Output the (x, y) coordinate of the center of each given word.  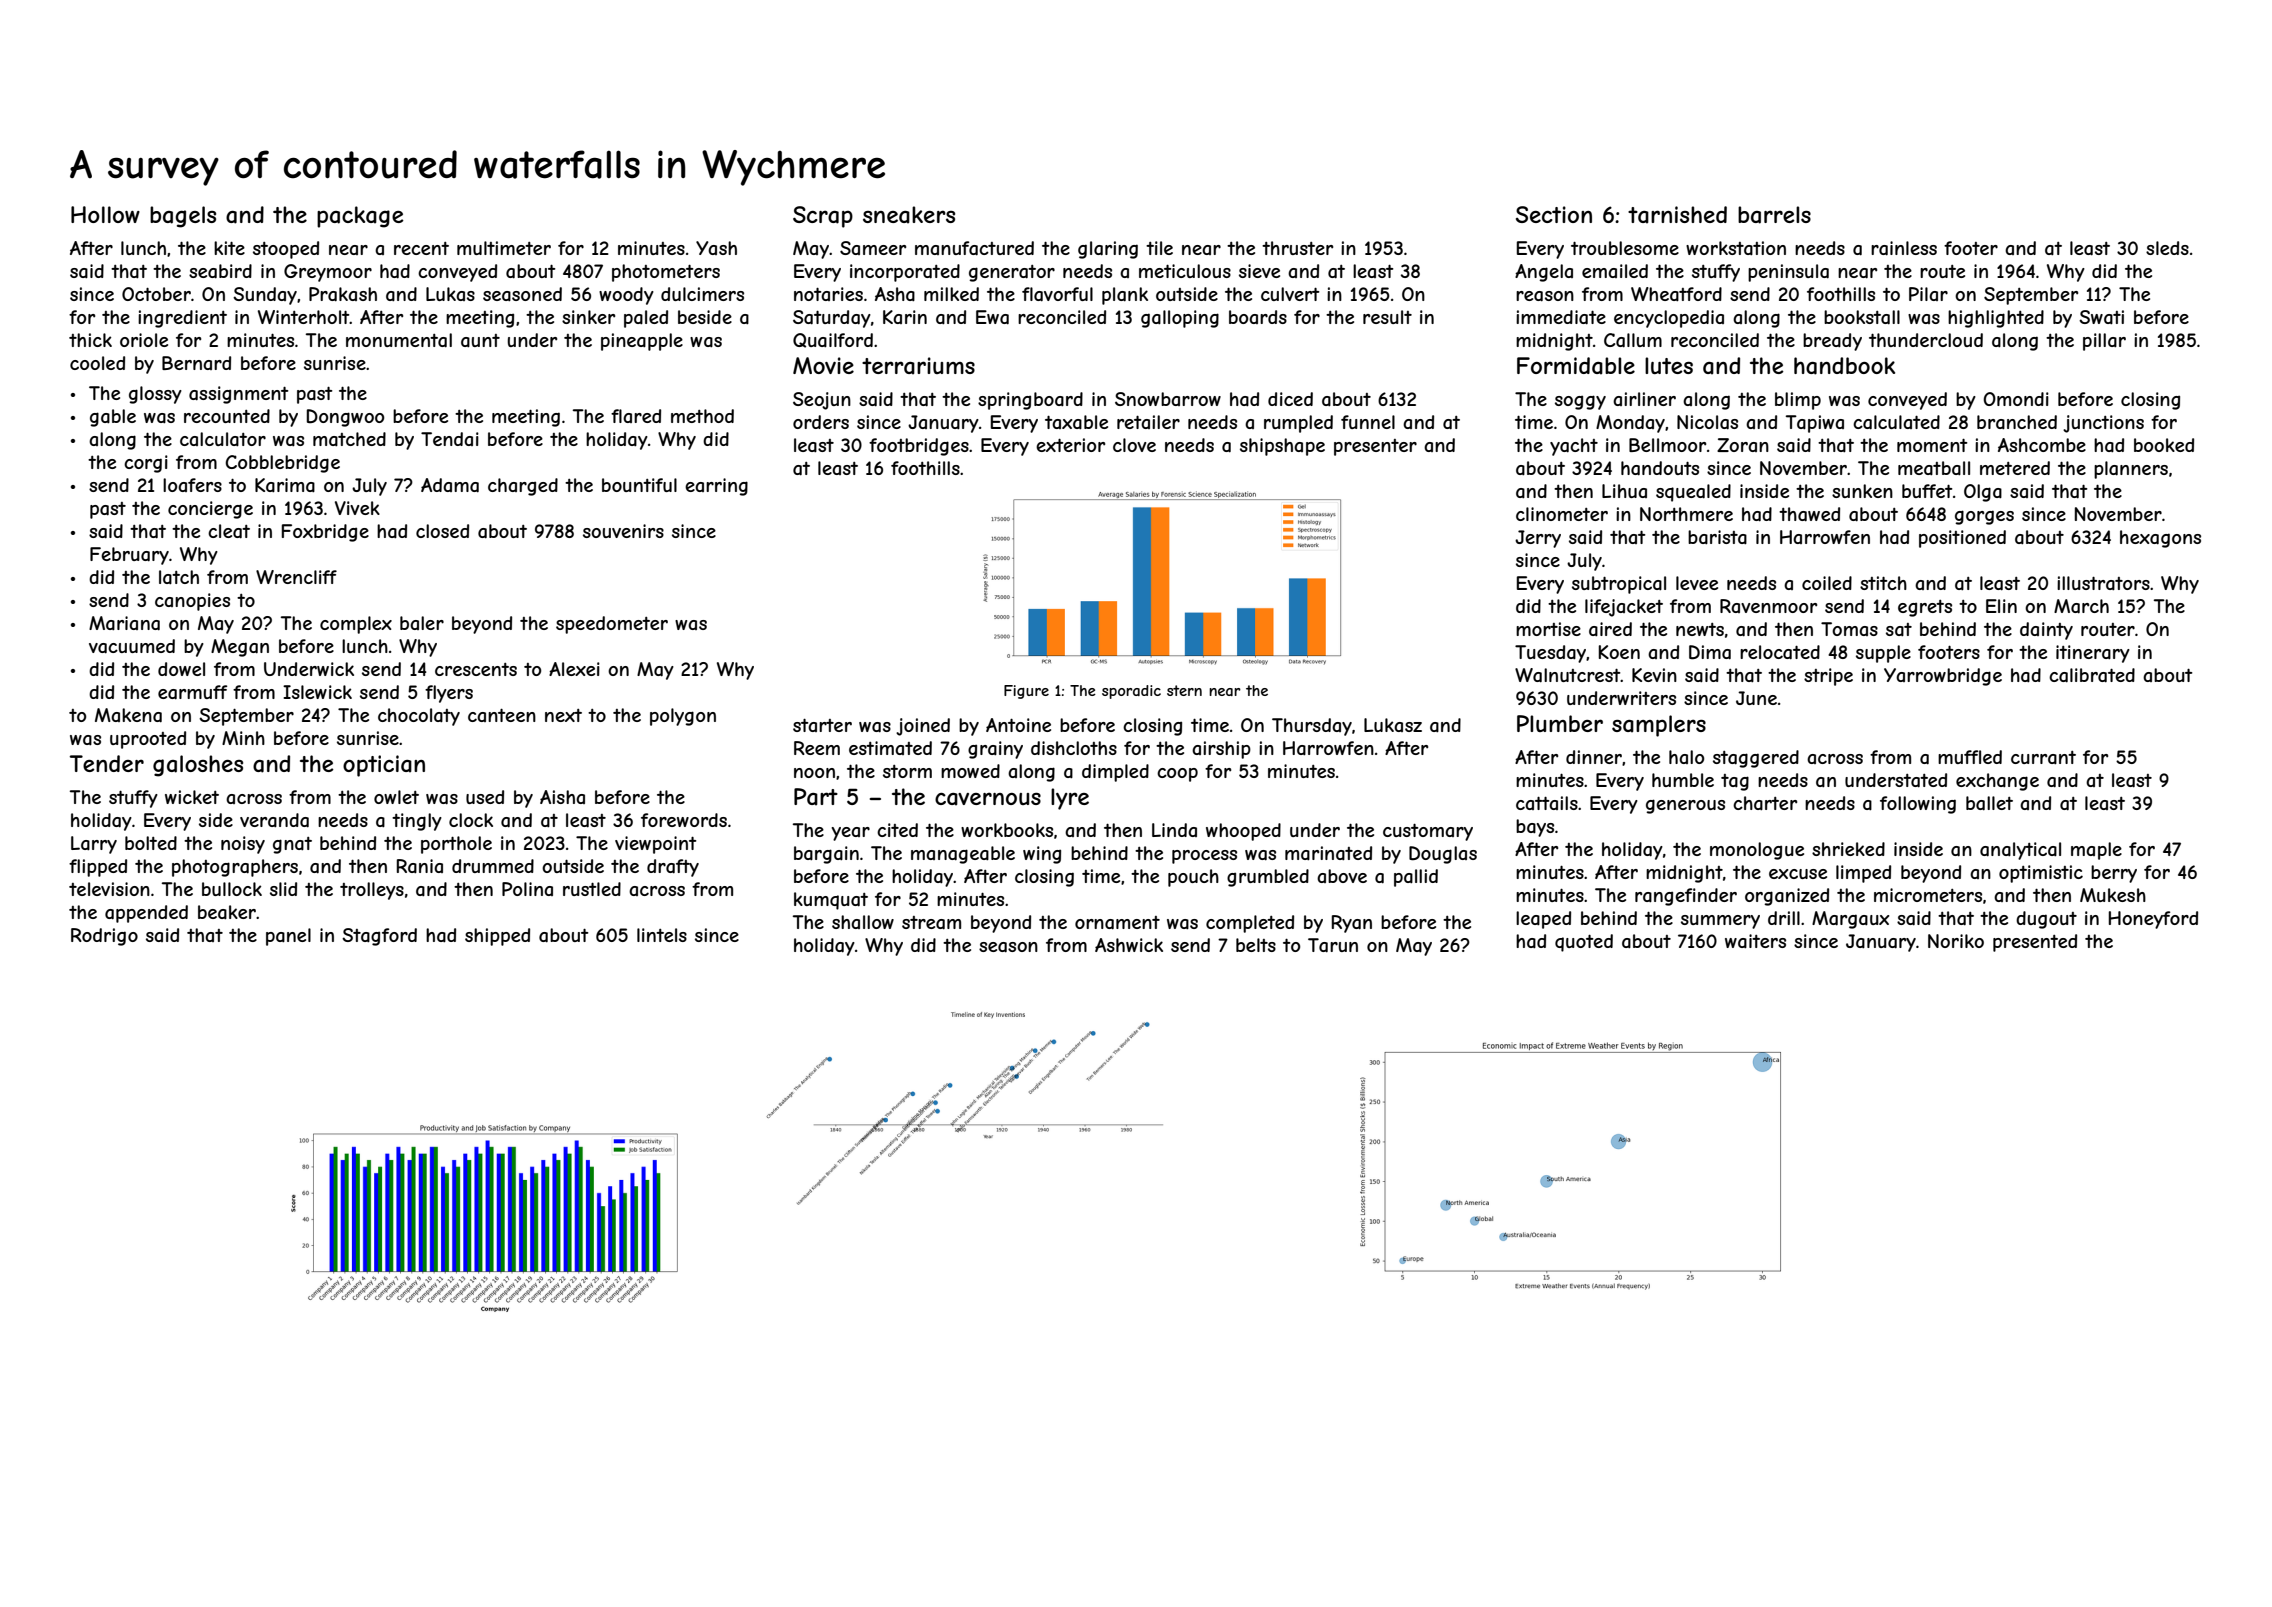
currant (2043, 757)
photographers (235, 868)
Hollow (105, 214)
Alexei (574, 669)
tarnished (1677, 215)
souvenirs (623, 531)
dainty (2046, 631)
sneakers (909, 215)
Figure (1026, 692)
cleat (229, 531)
